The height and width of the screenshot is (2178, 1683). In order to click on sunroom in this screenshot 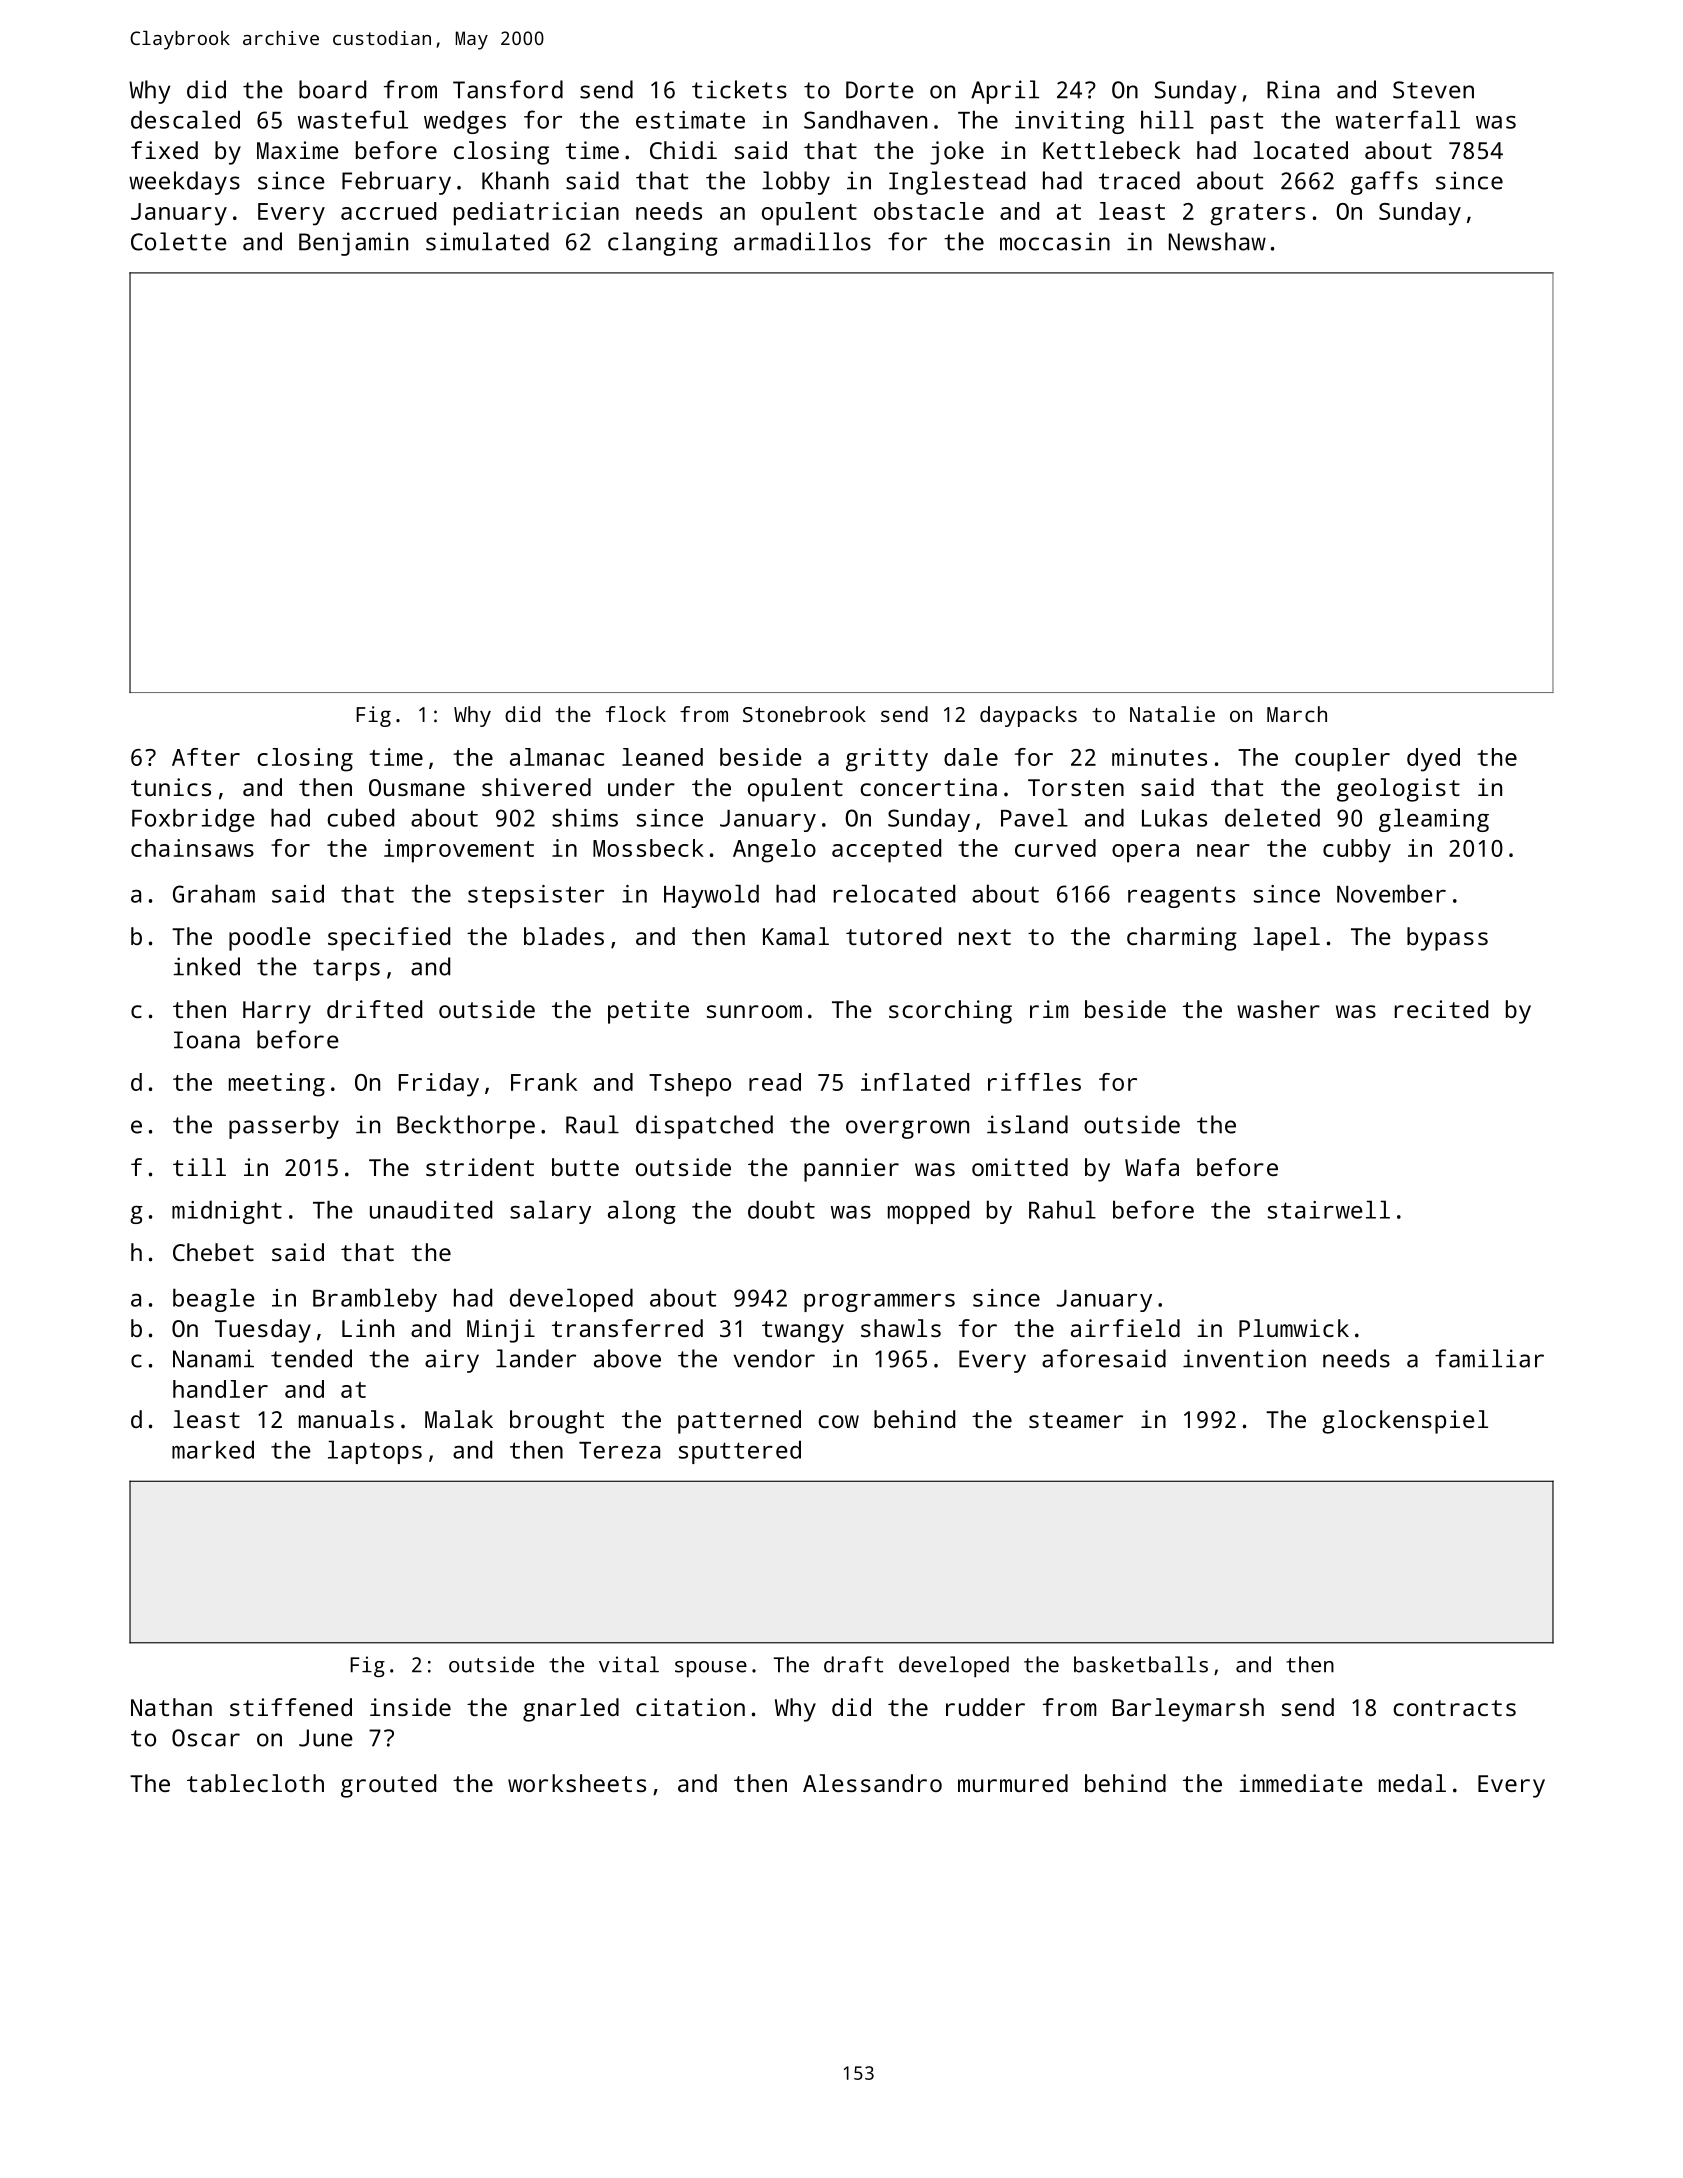, I will do `click(754, 1011)`.
